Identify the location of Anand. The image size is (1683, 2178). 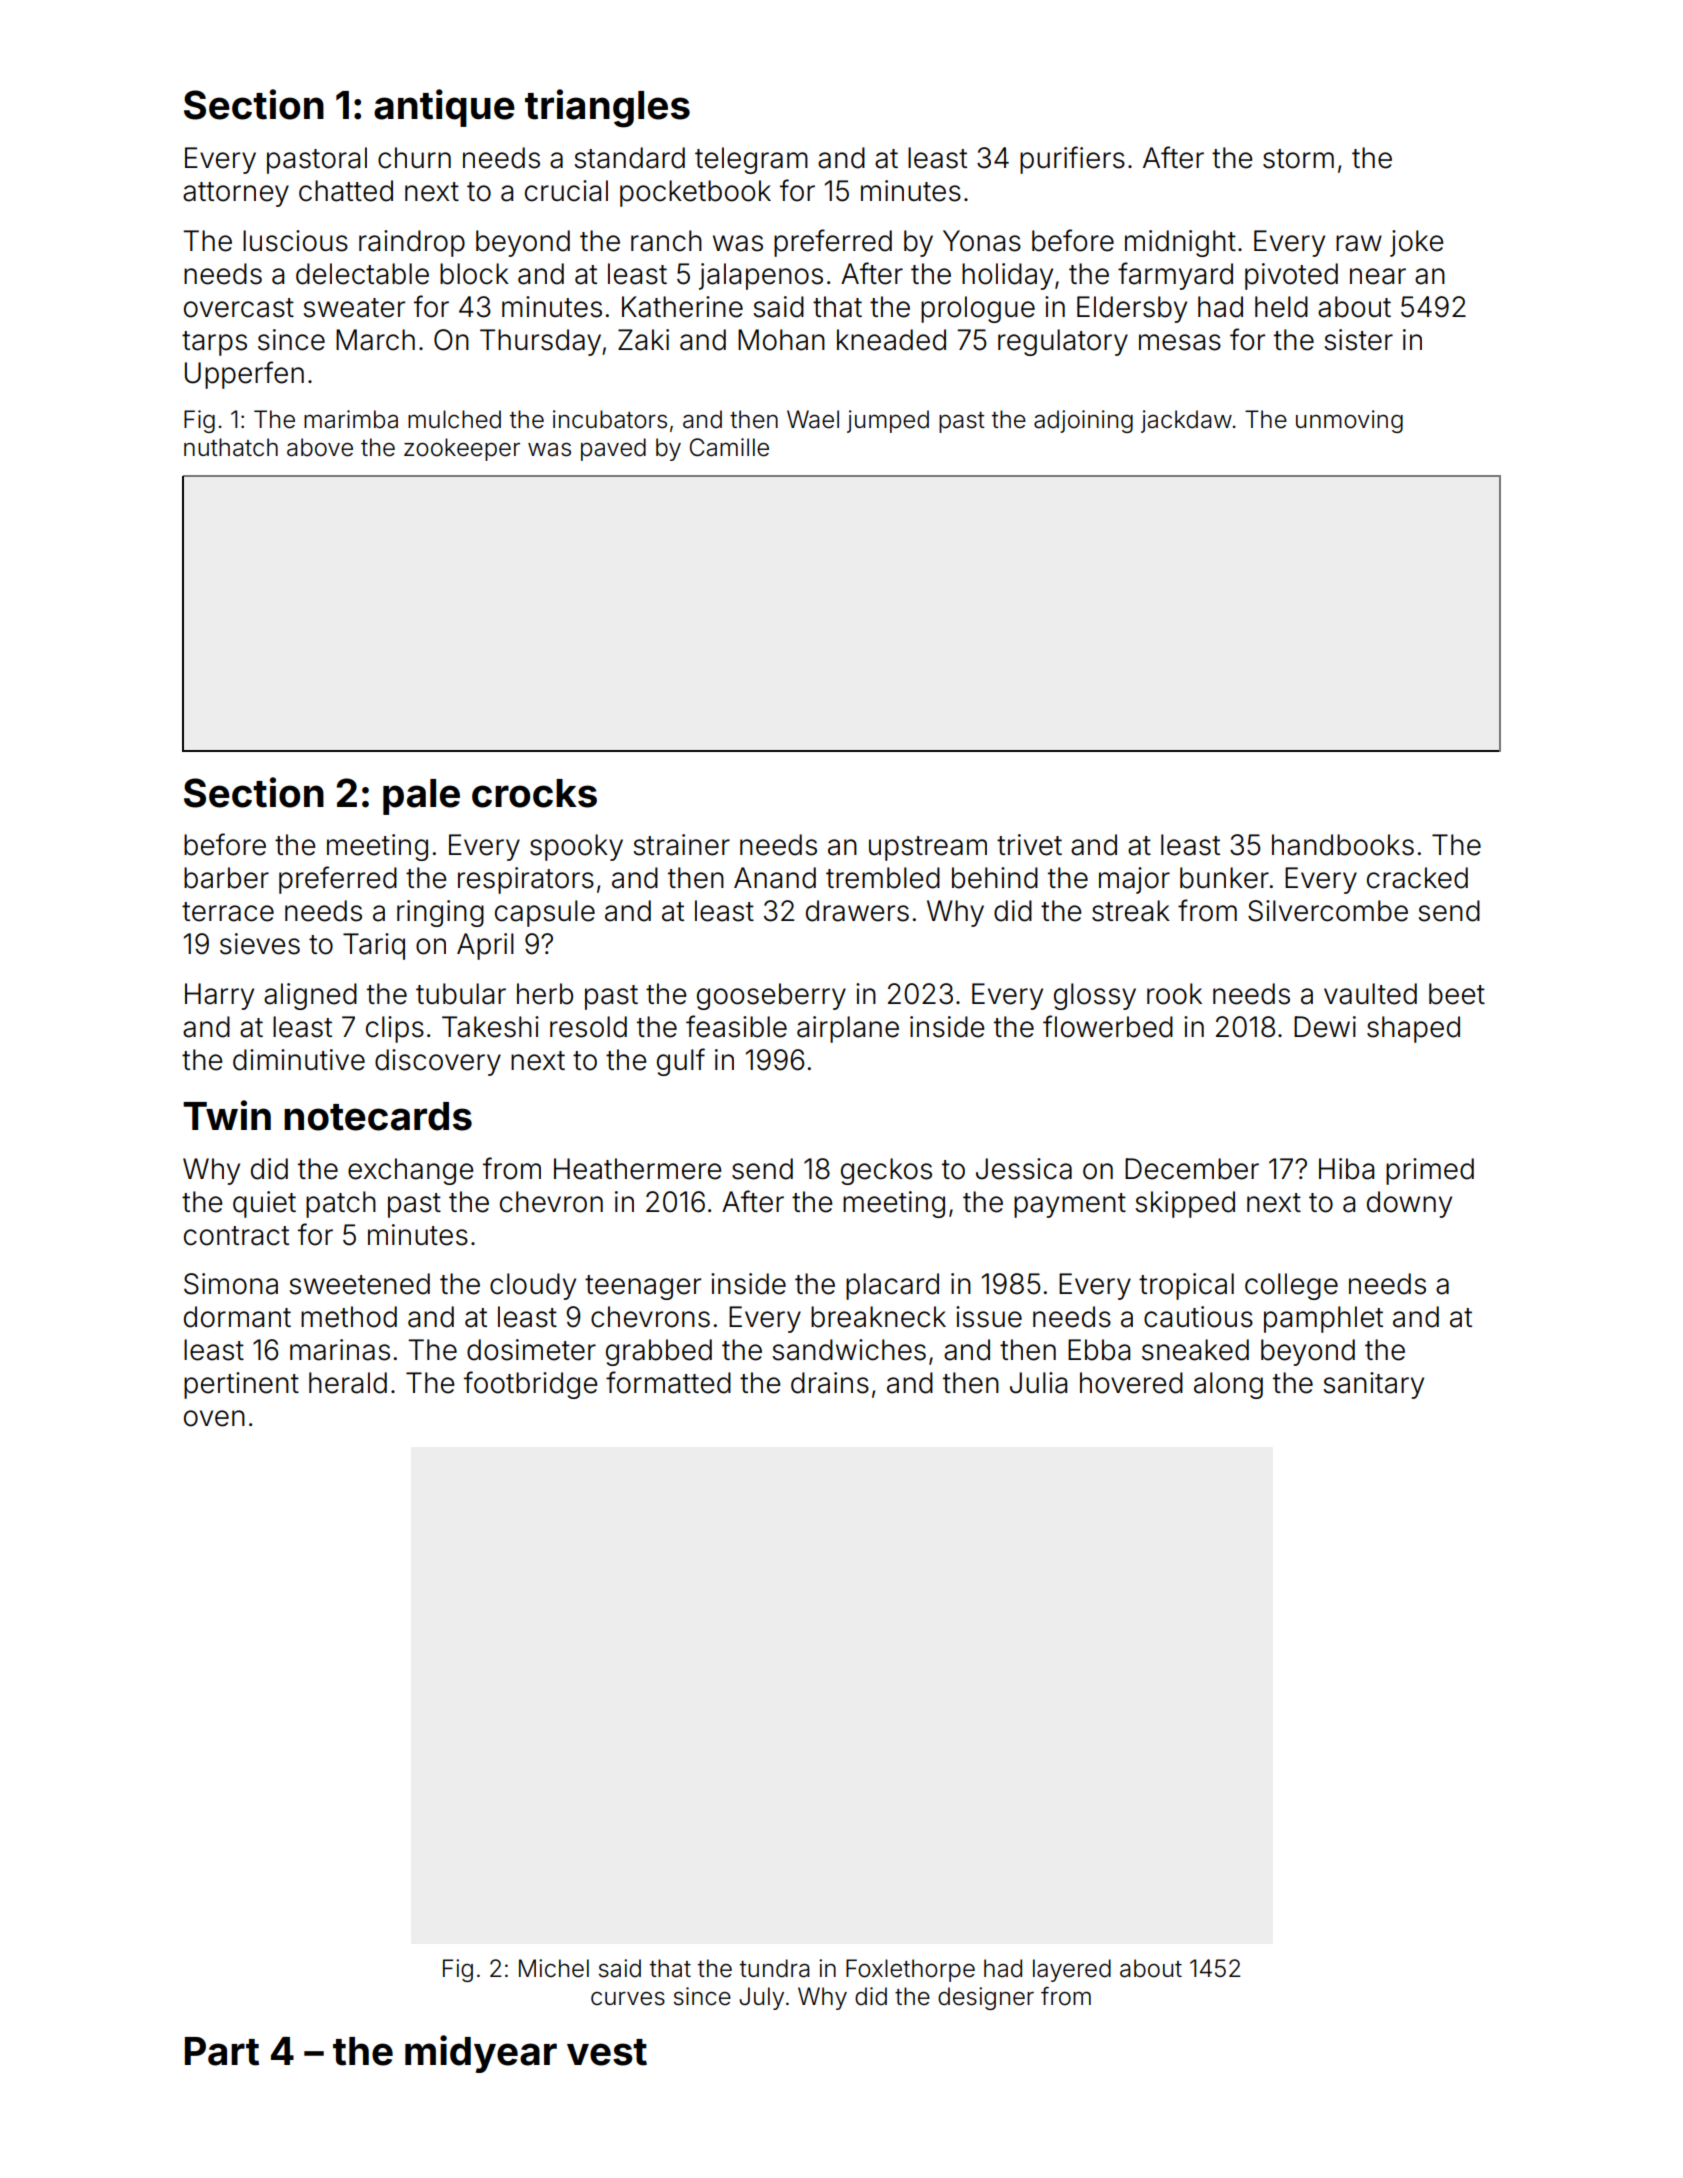
(775, 878).
